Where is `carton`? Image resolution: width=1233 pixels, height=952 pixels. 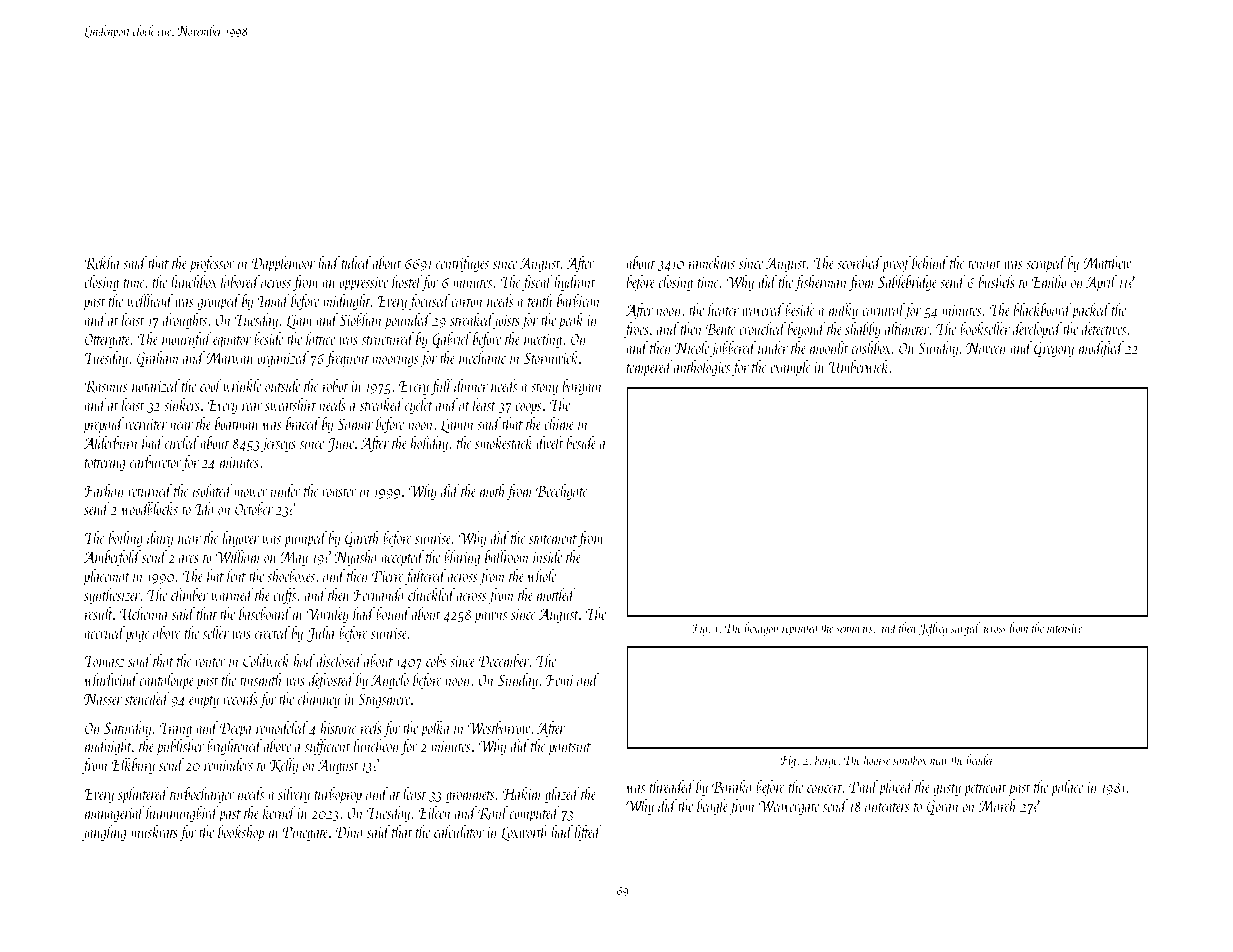
carton is located at coordinates (467, 302).
